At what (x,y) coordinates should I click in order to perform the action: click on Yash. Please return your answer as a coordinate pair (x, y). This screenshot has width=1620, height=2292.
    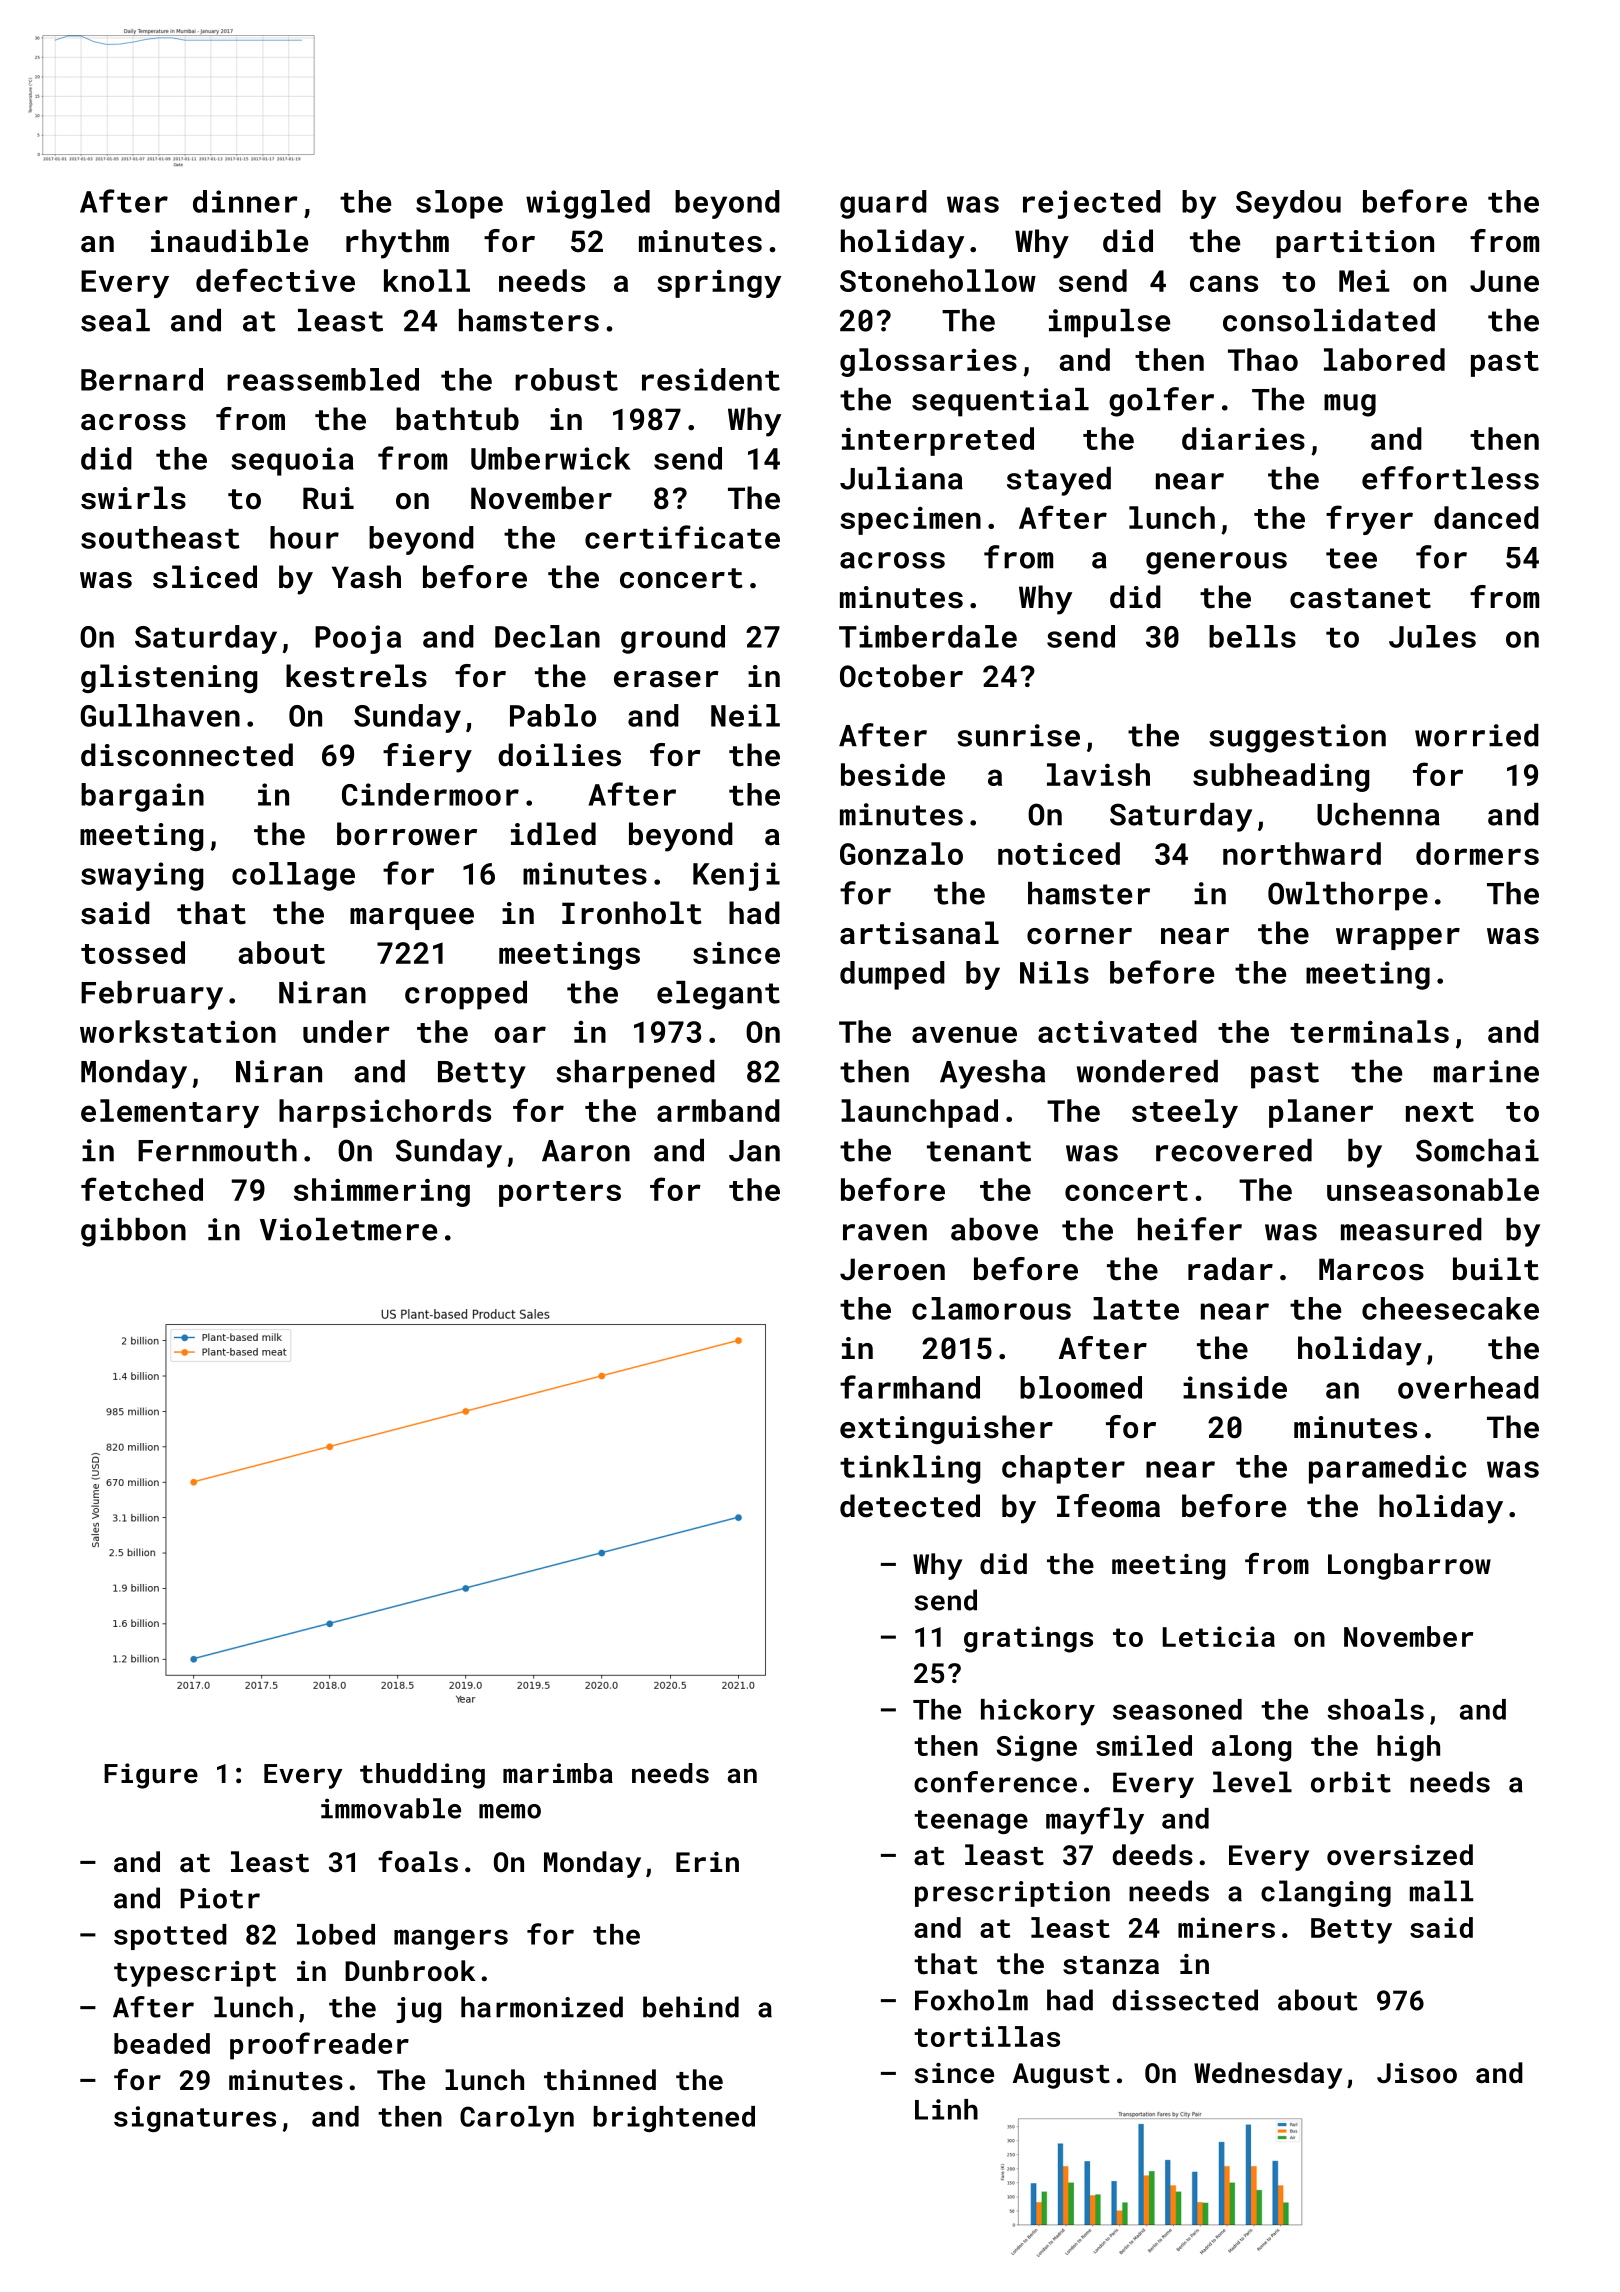
    Looking at the image, I should click on (366, 577).
